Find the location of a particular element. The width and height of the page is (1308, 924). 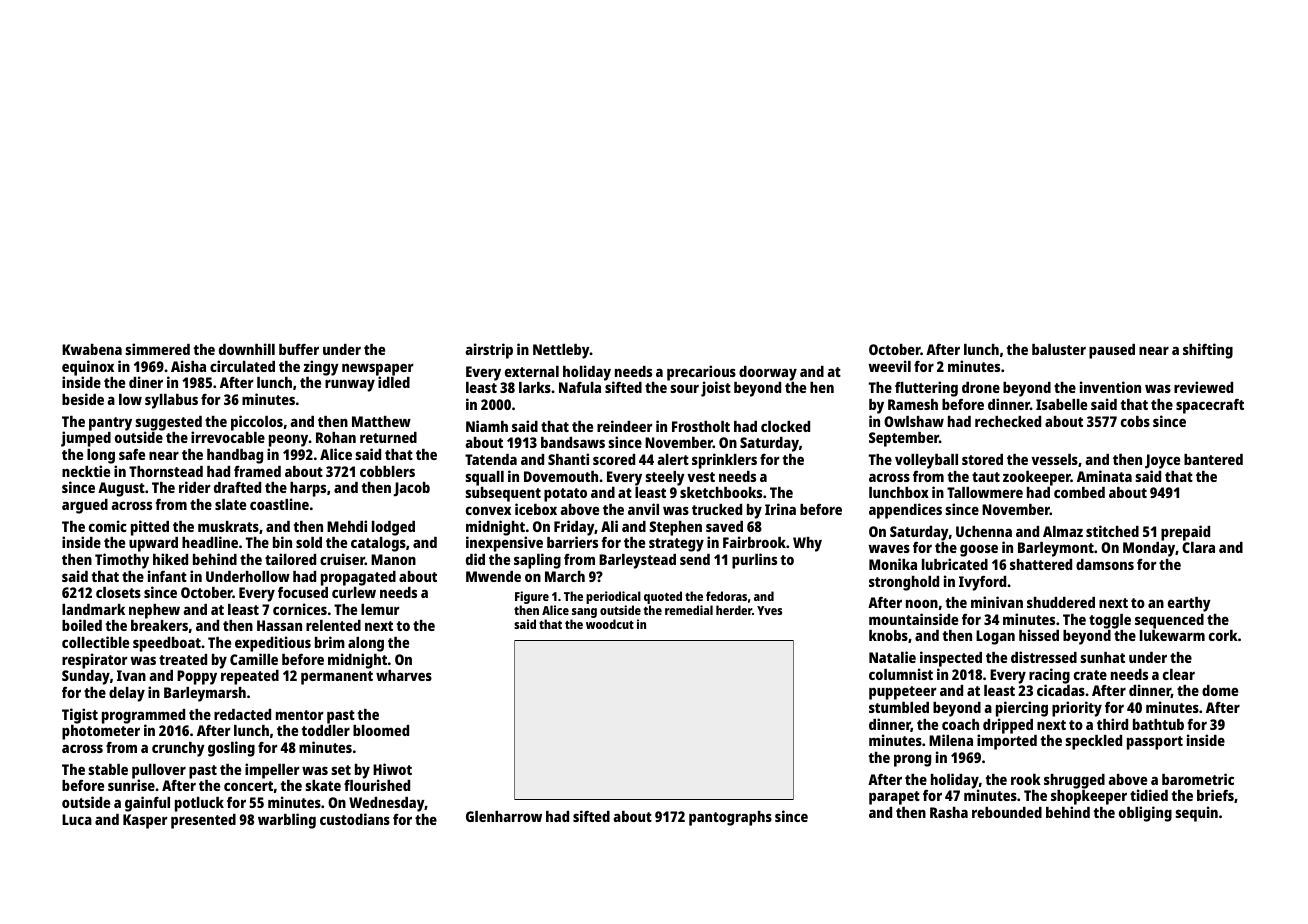

Hiwot is located at coordinates (392, 769).
